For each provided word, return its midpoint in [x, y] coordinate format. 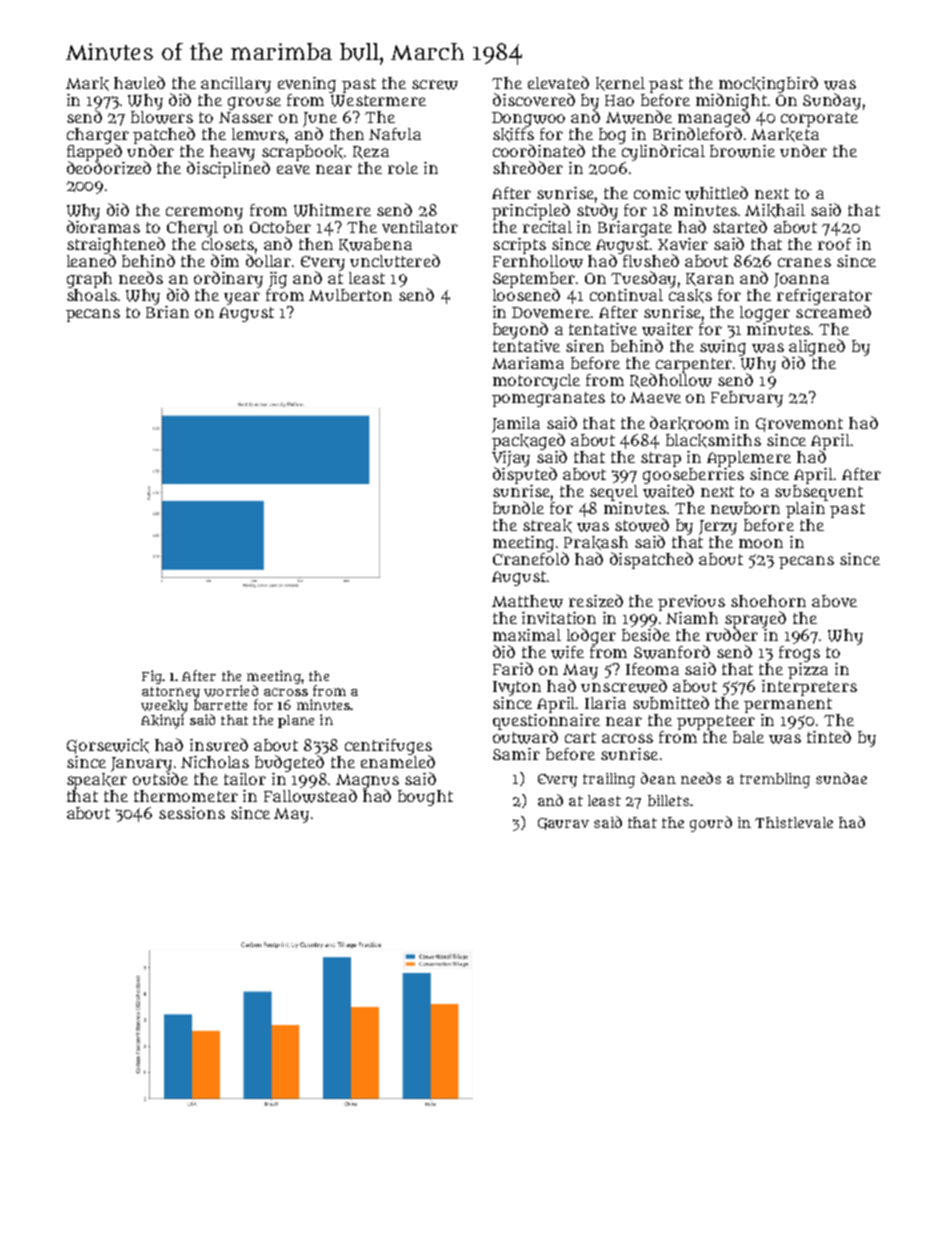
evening [307, 85]
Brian [167, 312]
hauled [139, 82]
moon [761, 543]
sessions [192, 813]
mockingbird [768, 84]
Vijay [511, 459]
